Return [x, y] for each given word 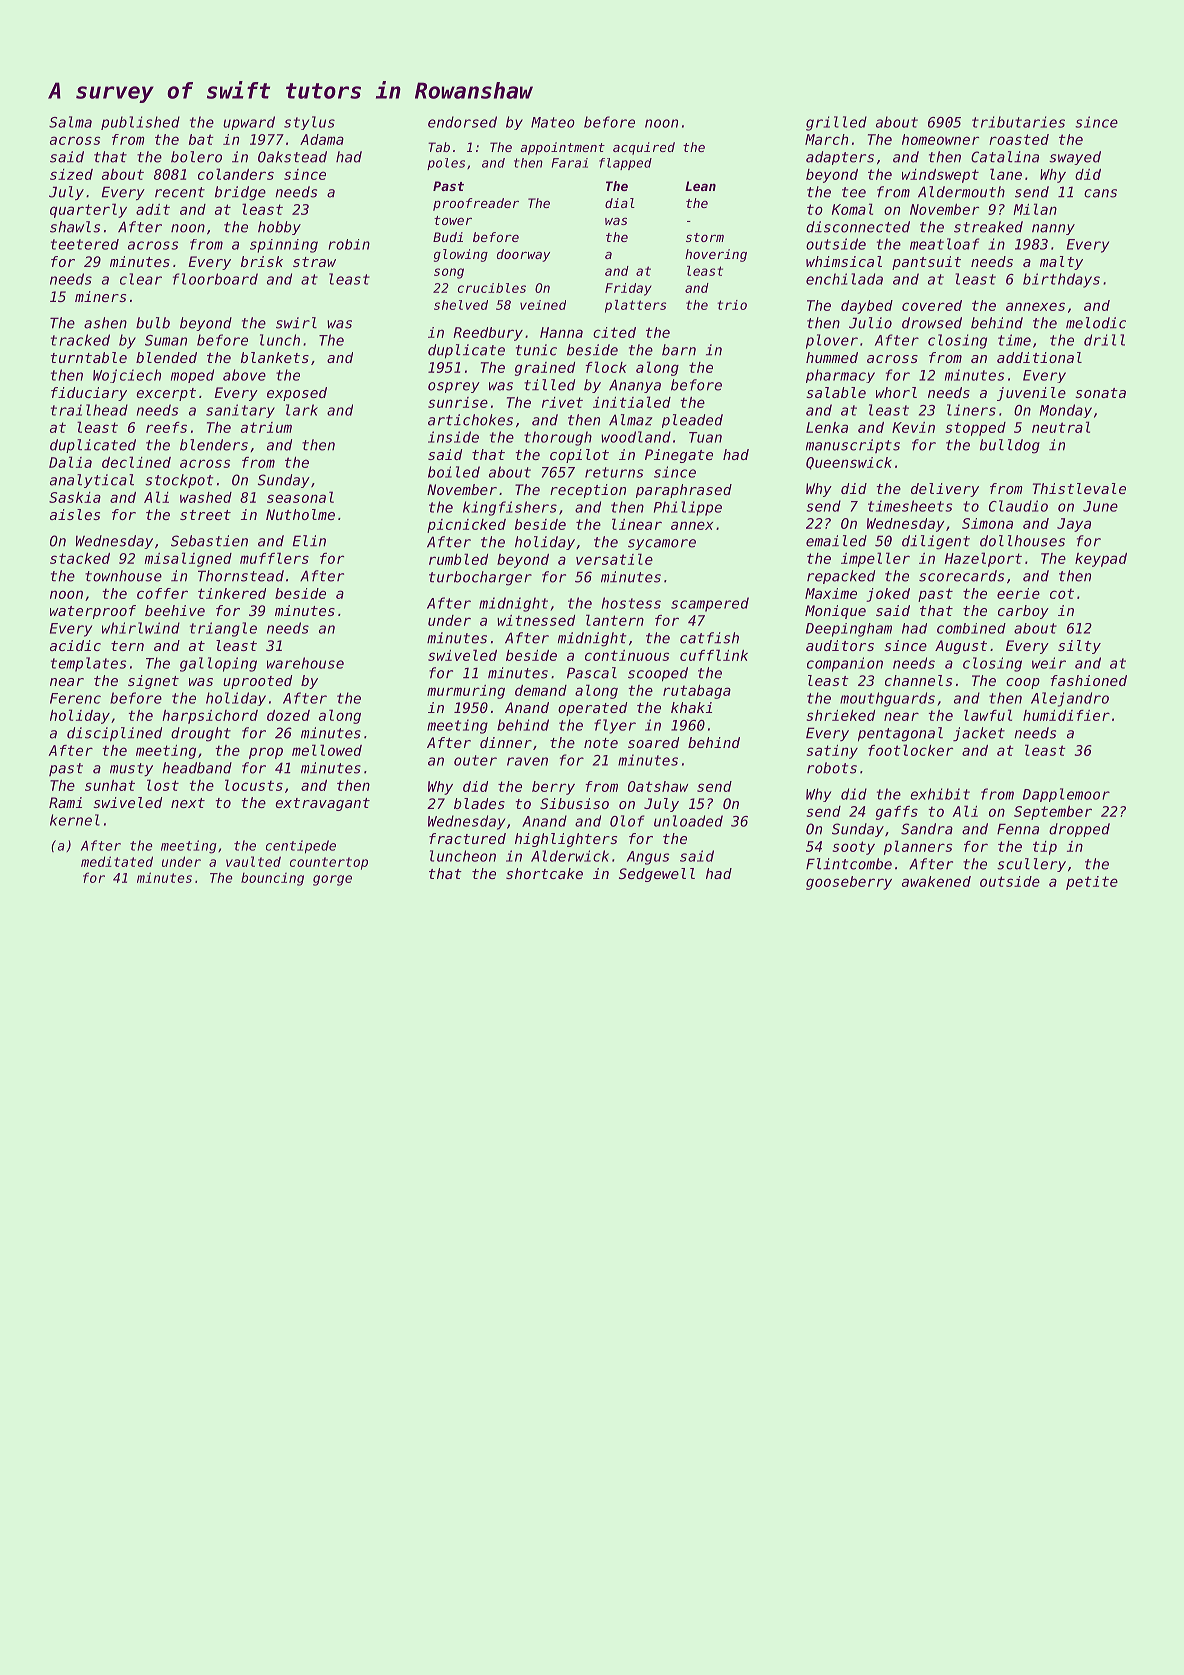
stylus [309, 123]
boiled [454, 472]
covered [932, 305]
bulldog [1010, 446]
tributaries [1018, 122]
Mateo [553, 122]
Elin [309, 541]
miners [100, 296]
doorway [523, 255]
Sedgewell [657, 875]
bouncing [272, 879]
